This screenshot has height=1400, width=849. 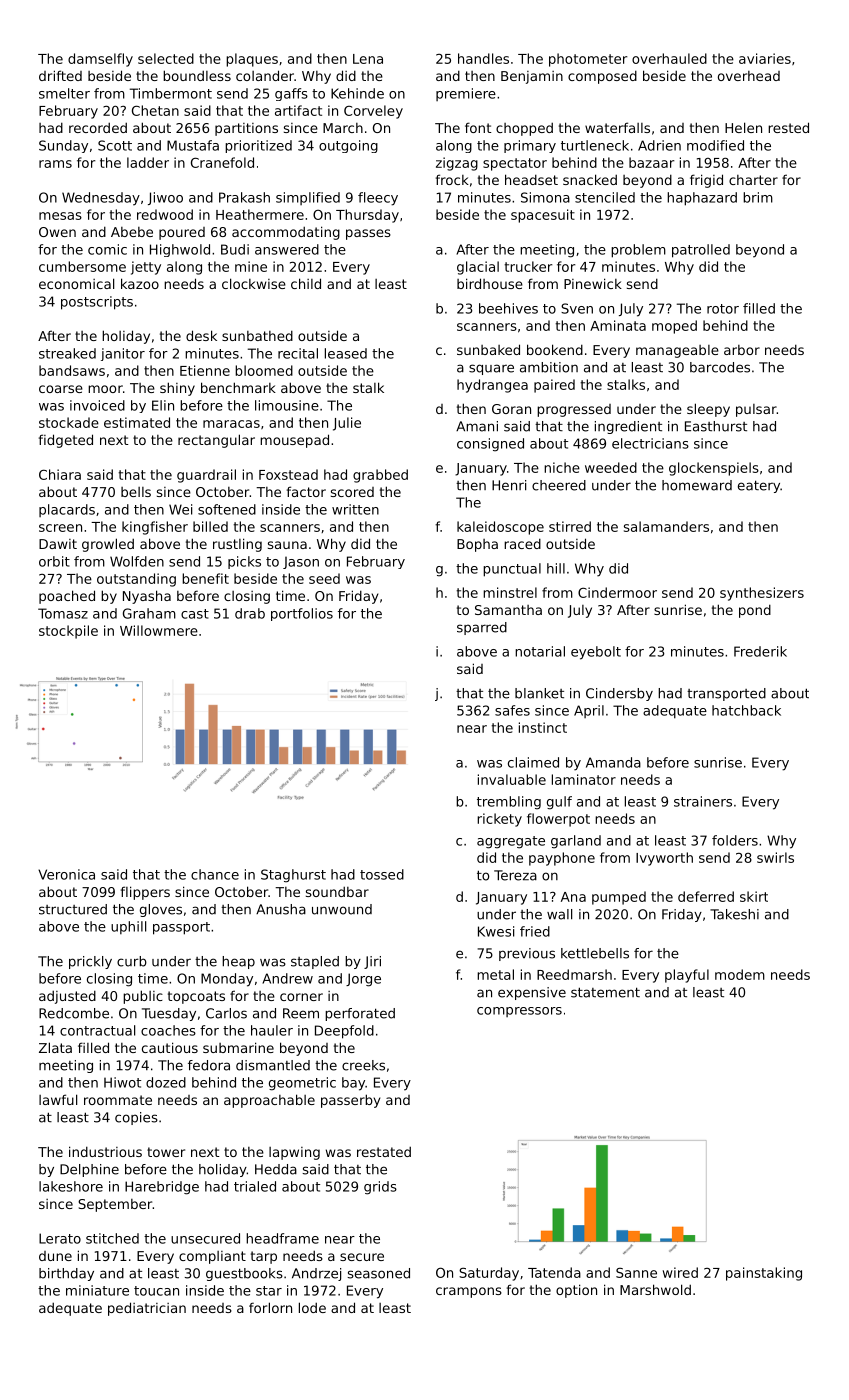 What do you see at coordinates (509, 485) in the screenshot?
I see `Henri` at bounding box center [509, 485].
